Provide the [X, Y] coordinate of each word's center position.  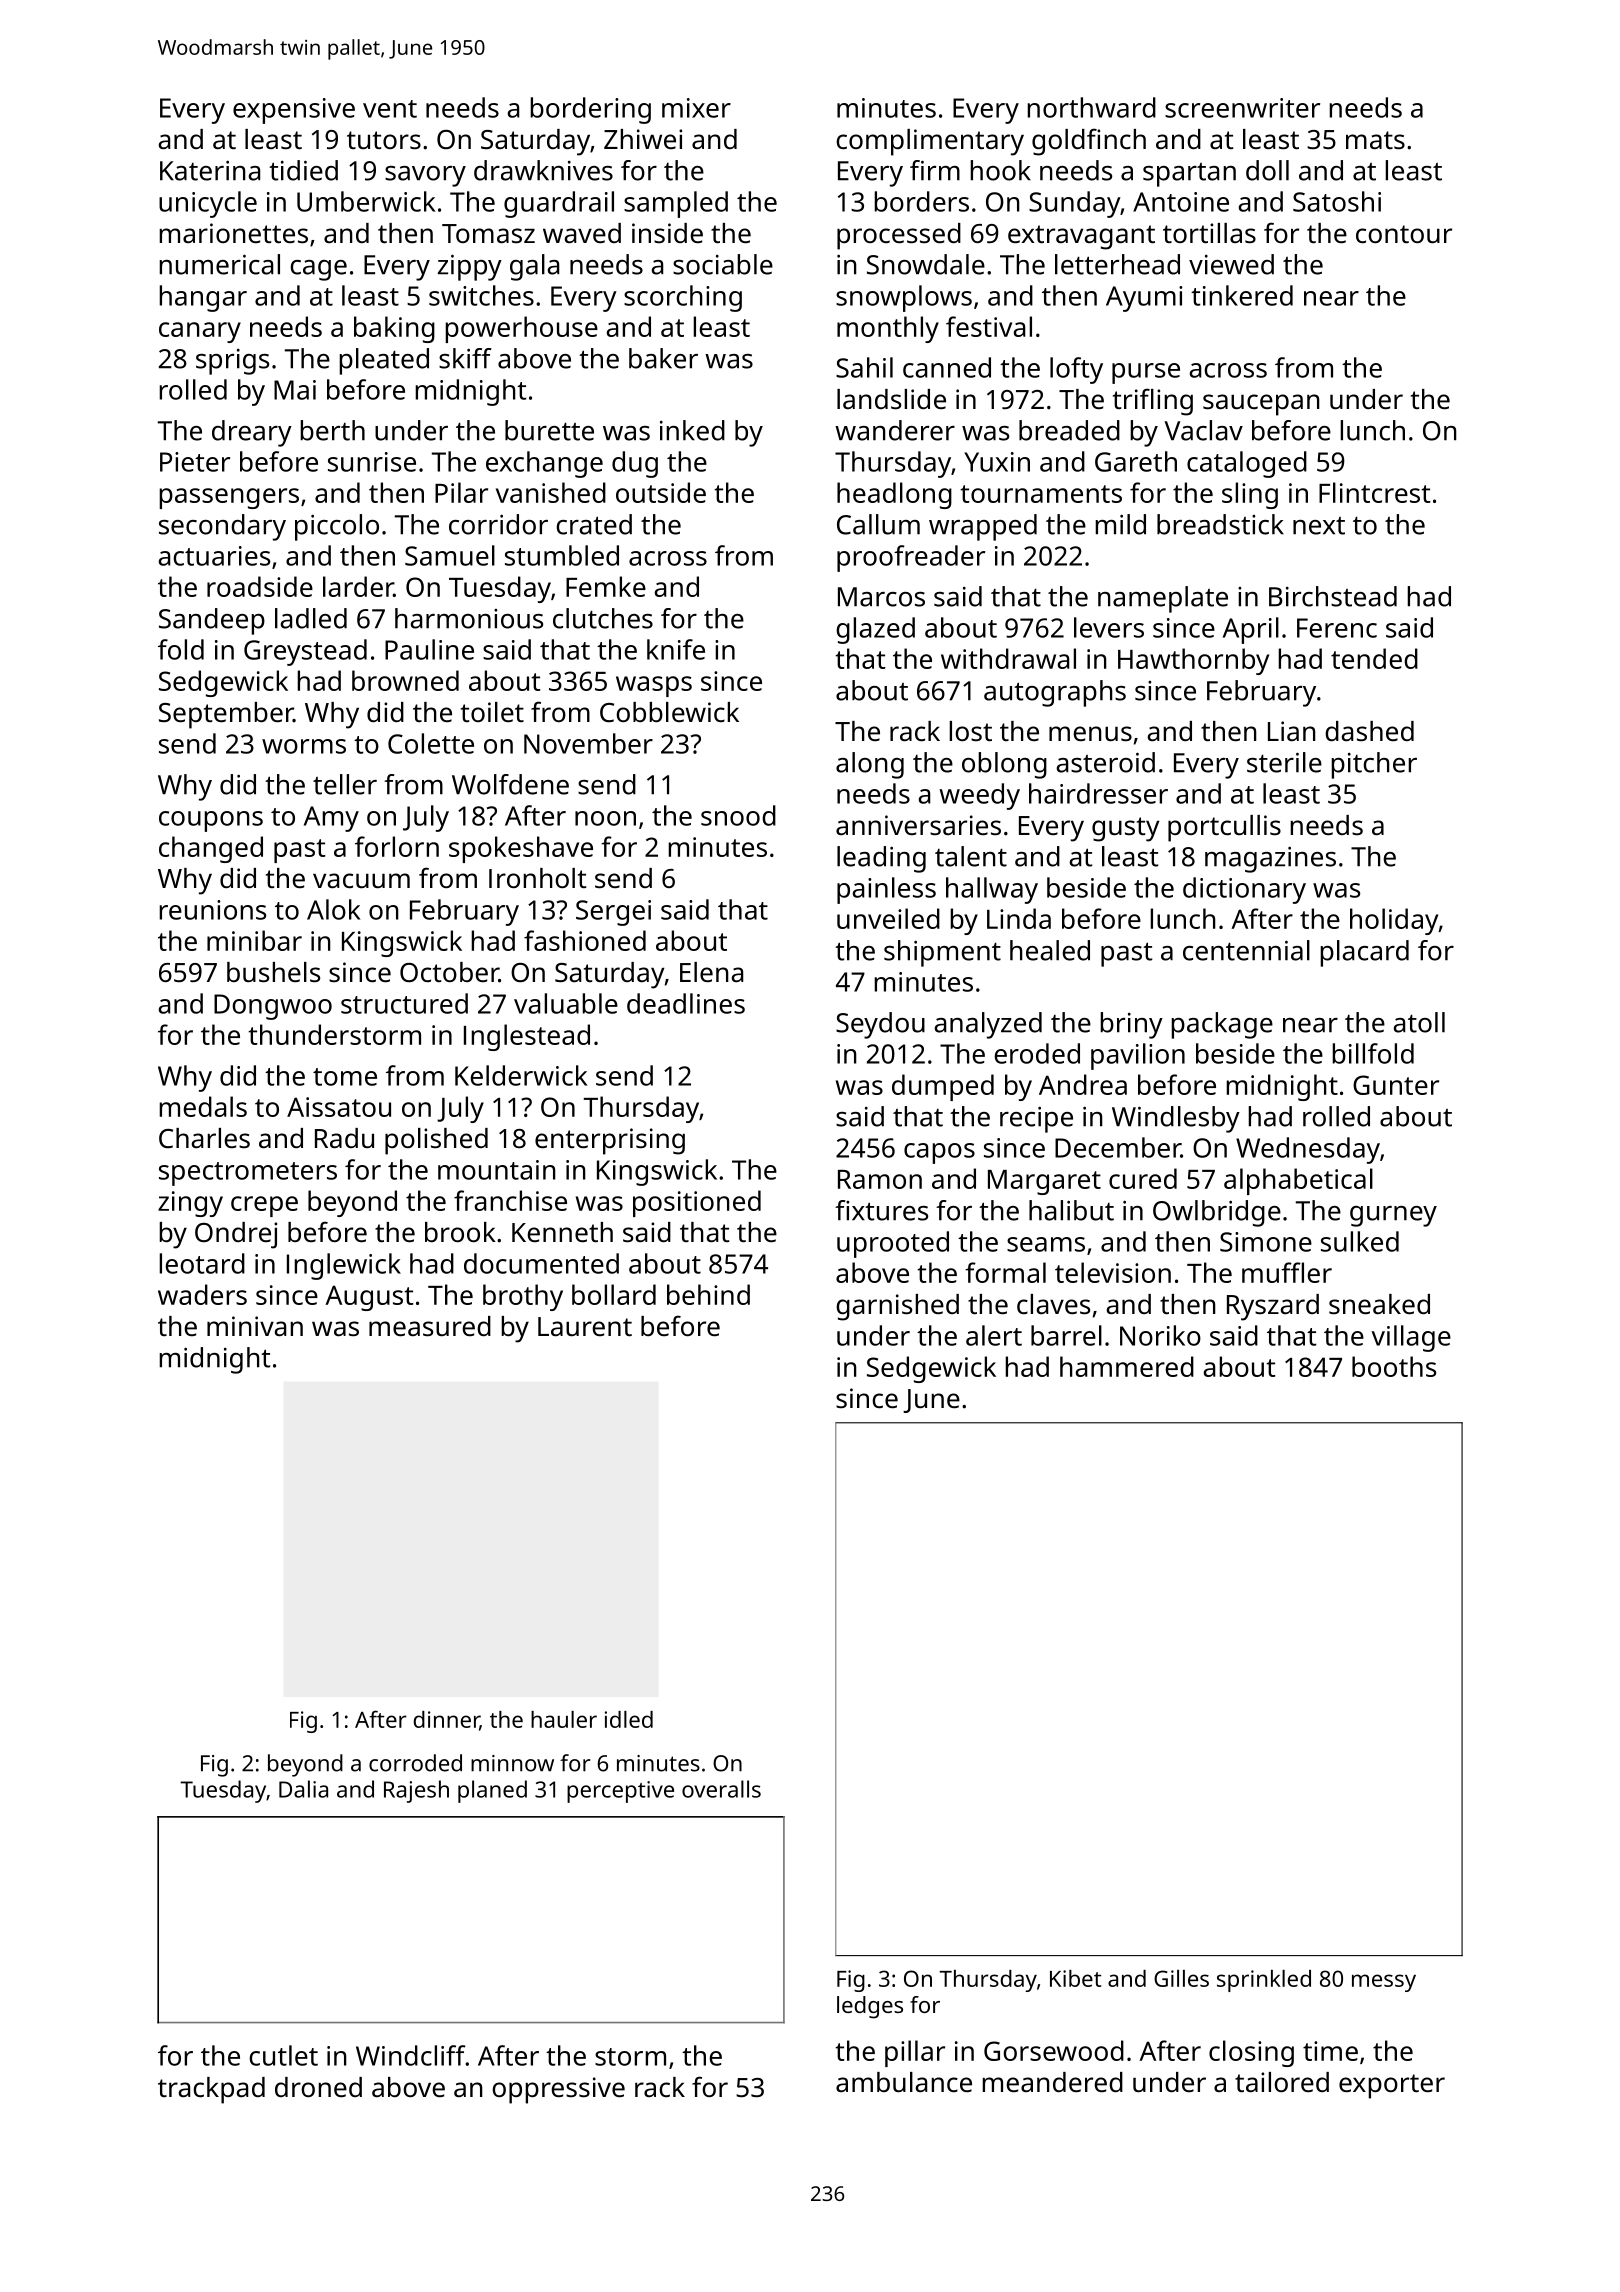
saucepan [1261, 405]
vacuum [361, 880]
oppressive [558, 2090]
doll [1267, 170]
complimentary [930, 142]
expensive [294, 111]
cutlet [283, 2055]
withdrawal [1008, 658]
